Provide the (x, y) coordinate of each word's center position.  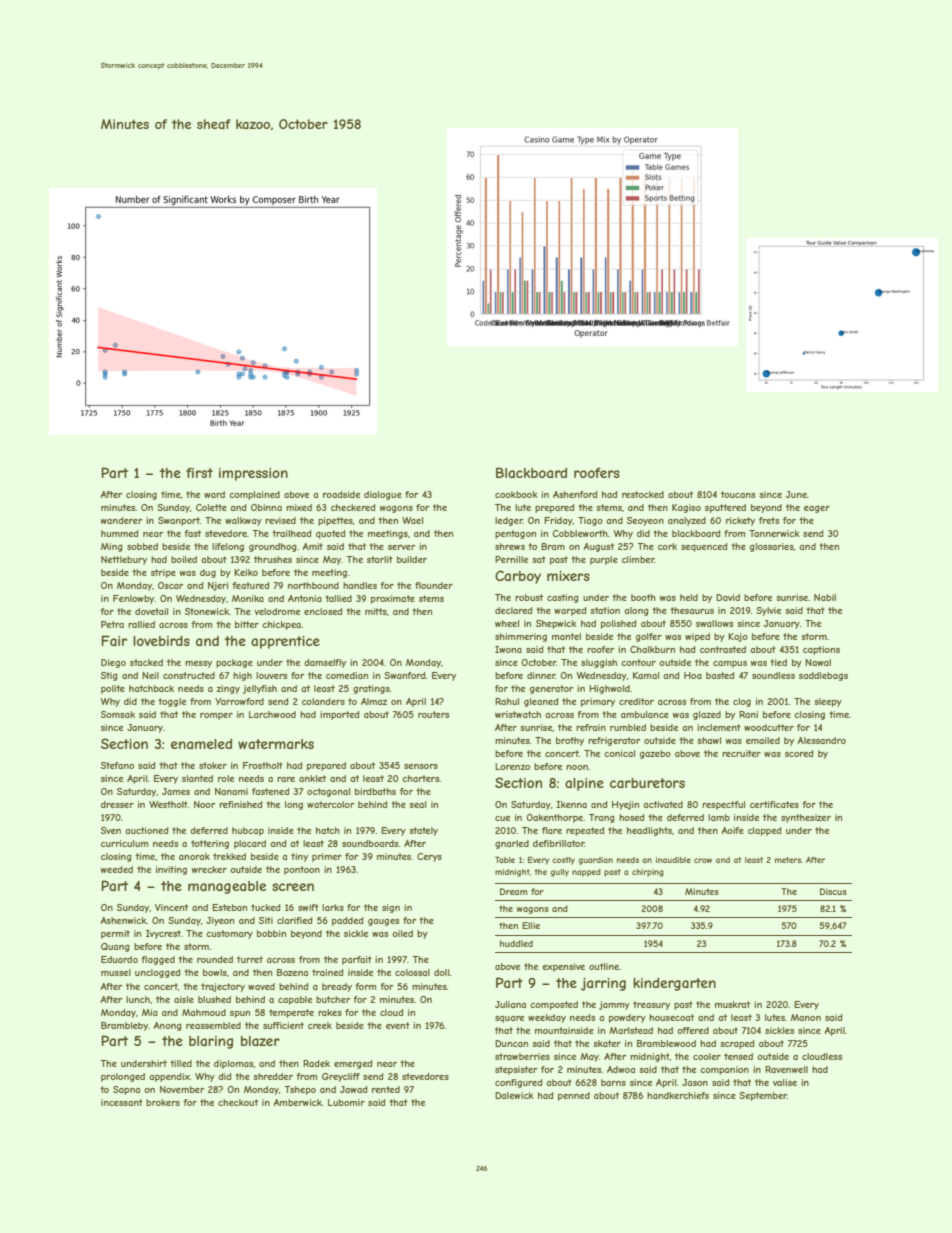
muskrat (732, 1004)
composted (554, 1005)
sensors (421, 766)
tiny (299, 857)
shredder (273, 1076)
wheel (507, 623)
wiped (697, 637)
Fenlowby (134, 599)
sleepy (828, 702)
